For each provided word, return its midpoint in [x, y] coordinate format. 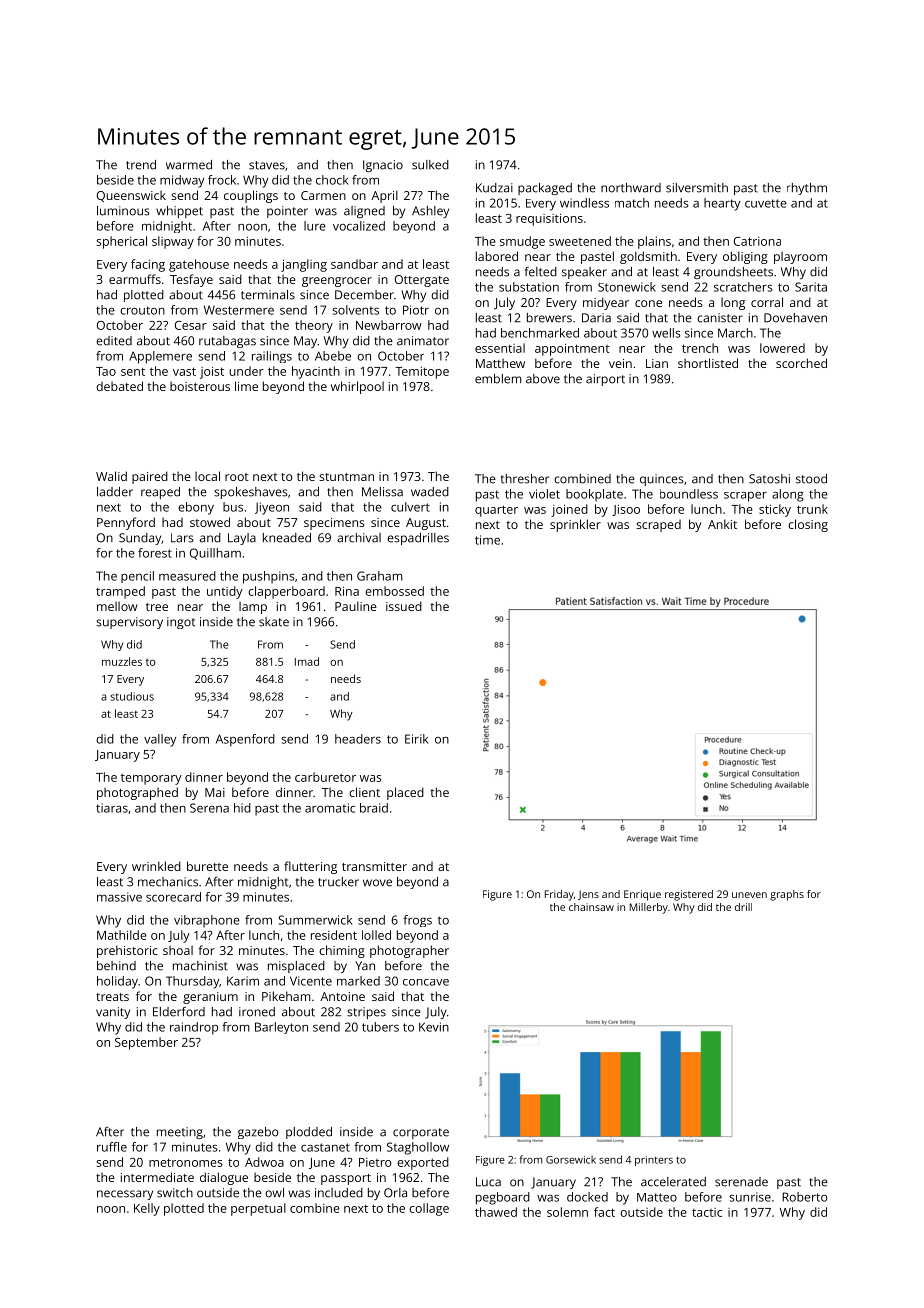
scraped [658, 526]
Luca [488, 1182]
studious [132, 696]
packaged [545, 189]
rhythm [807, 189]
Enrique [642, 895]
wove [377, 883]
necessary [125, 1195]
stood [811, 479]
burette [207, 866]
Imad [307, 661]
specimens [334, 524]
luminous [123, 211]
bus [233, 507]
